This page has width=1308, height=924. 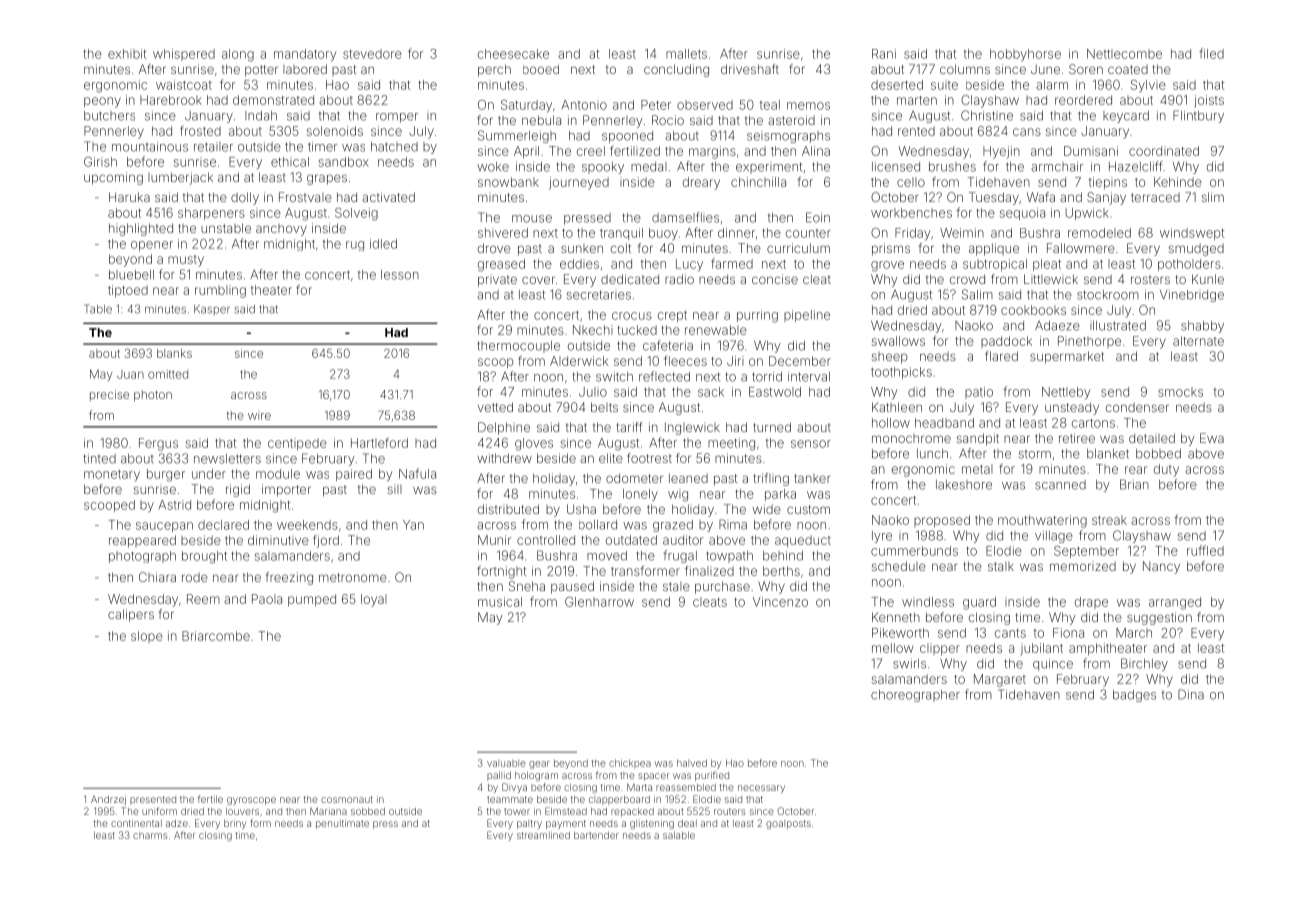 What do you see at coordinates (928, 602) in the page?
I see `windless` at bounding box center [928, 602].
